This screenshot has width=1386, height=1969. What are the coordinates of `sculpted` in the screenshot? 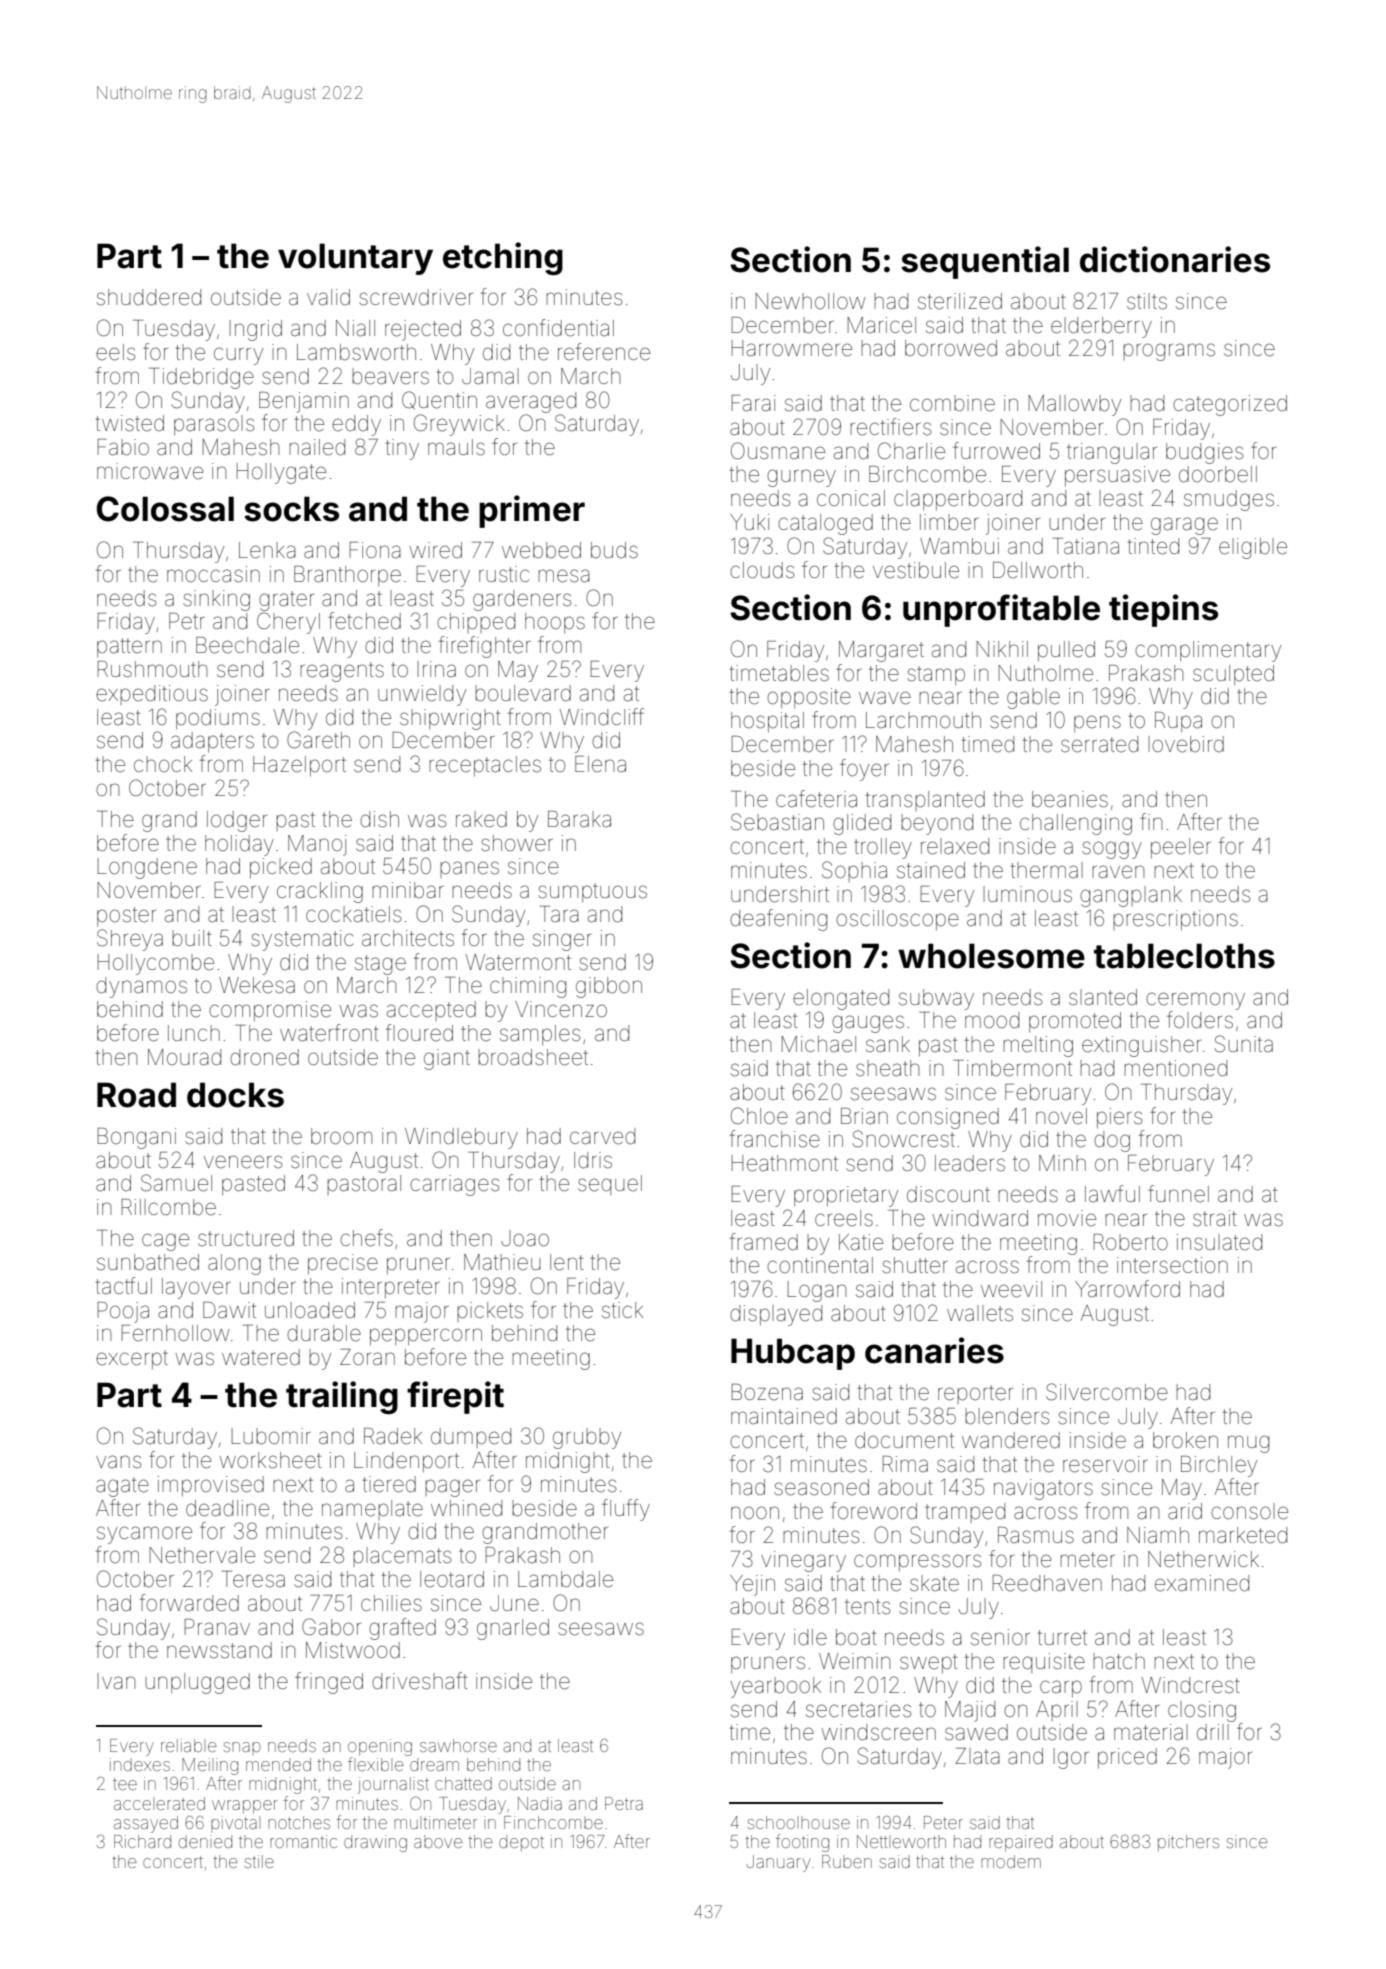 It's located at (1233, 675).
